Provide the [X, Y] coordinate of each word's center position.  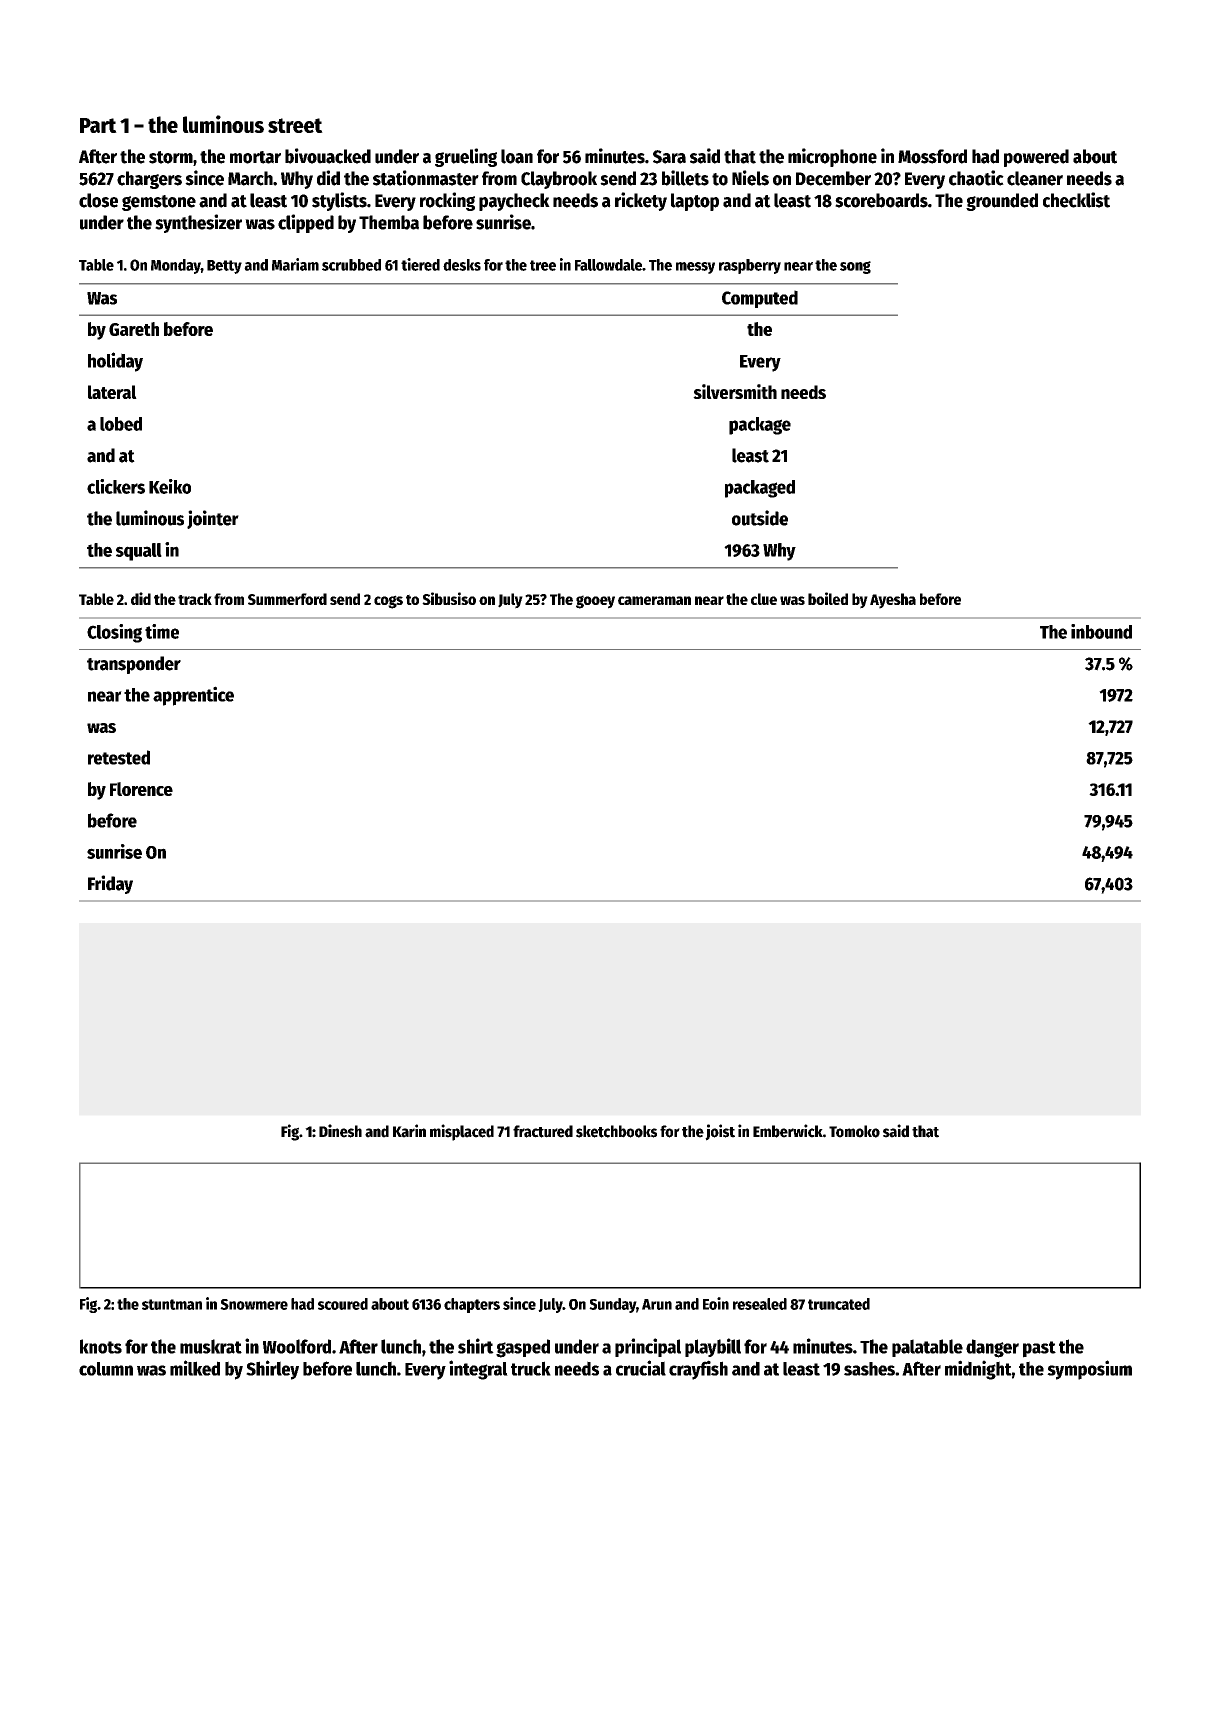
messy [695, 268]
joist [720, 1132]
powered [1036, 158]
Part [98, 125]
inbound [1101, 631]
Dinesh [340, 1131]
